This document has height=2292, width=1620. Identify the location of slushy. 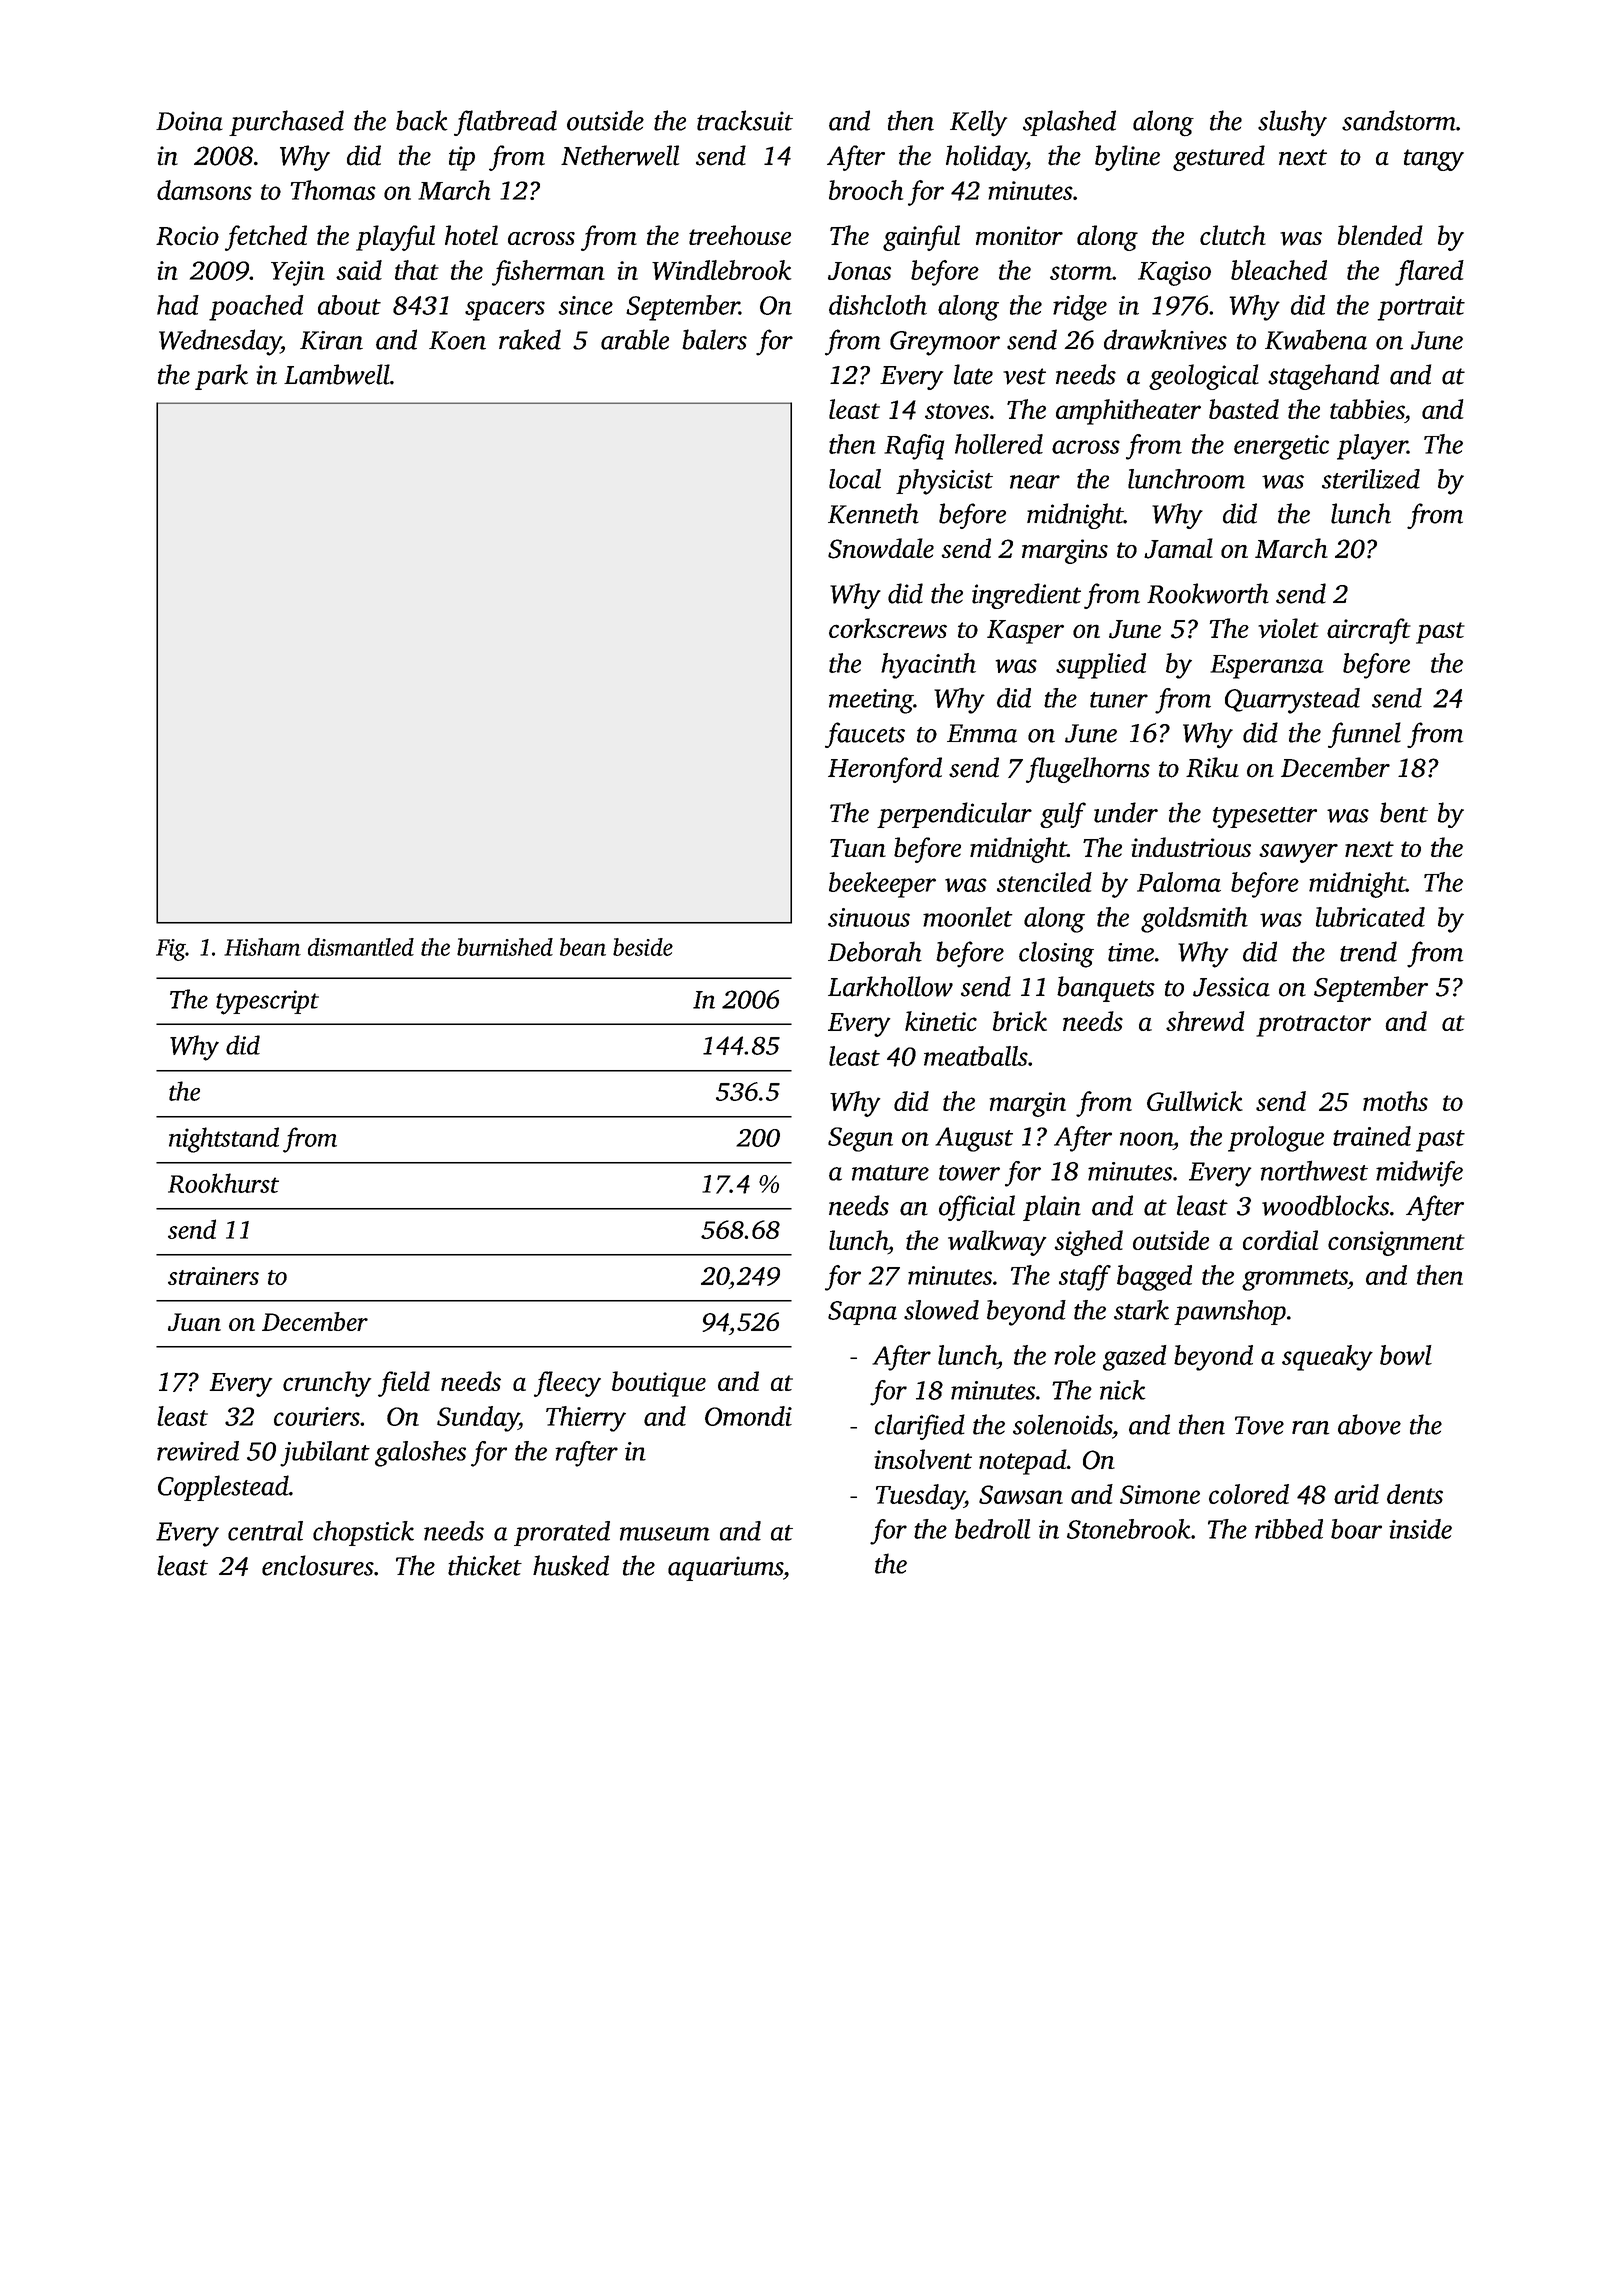
(1292, 123).
